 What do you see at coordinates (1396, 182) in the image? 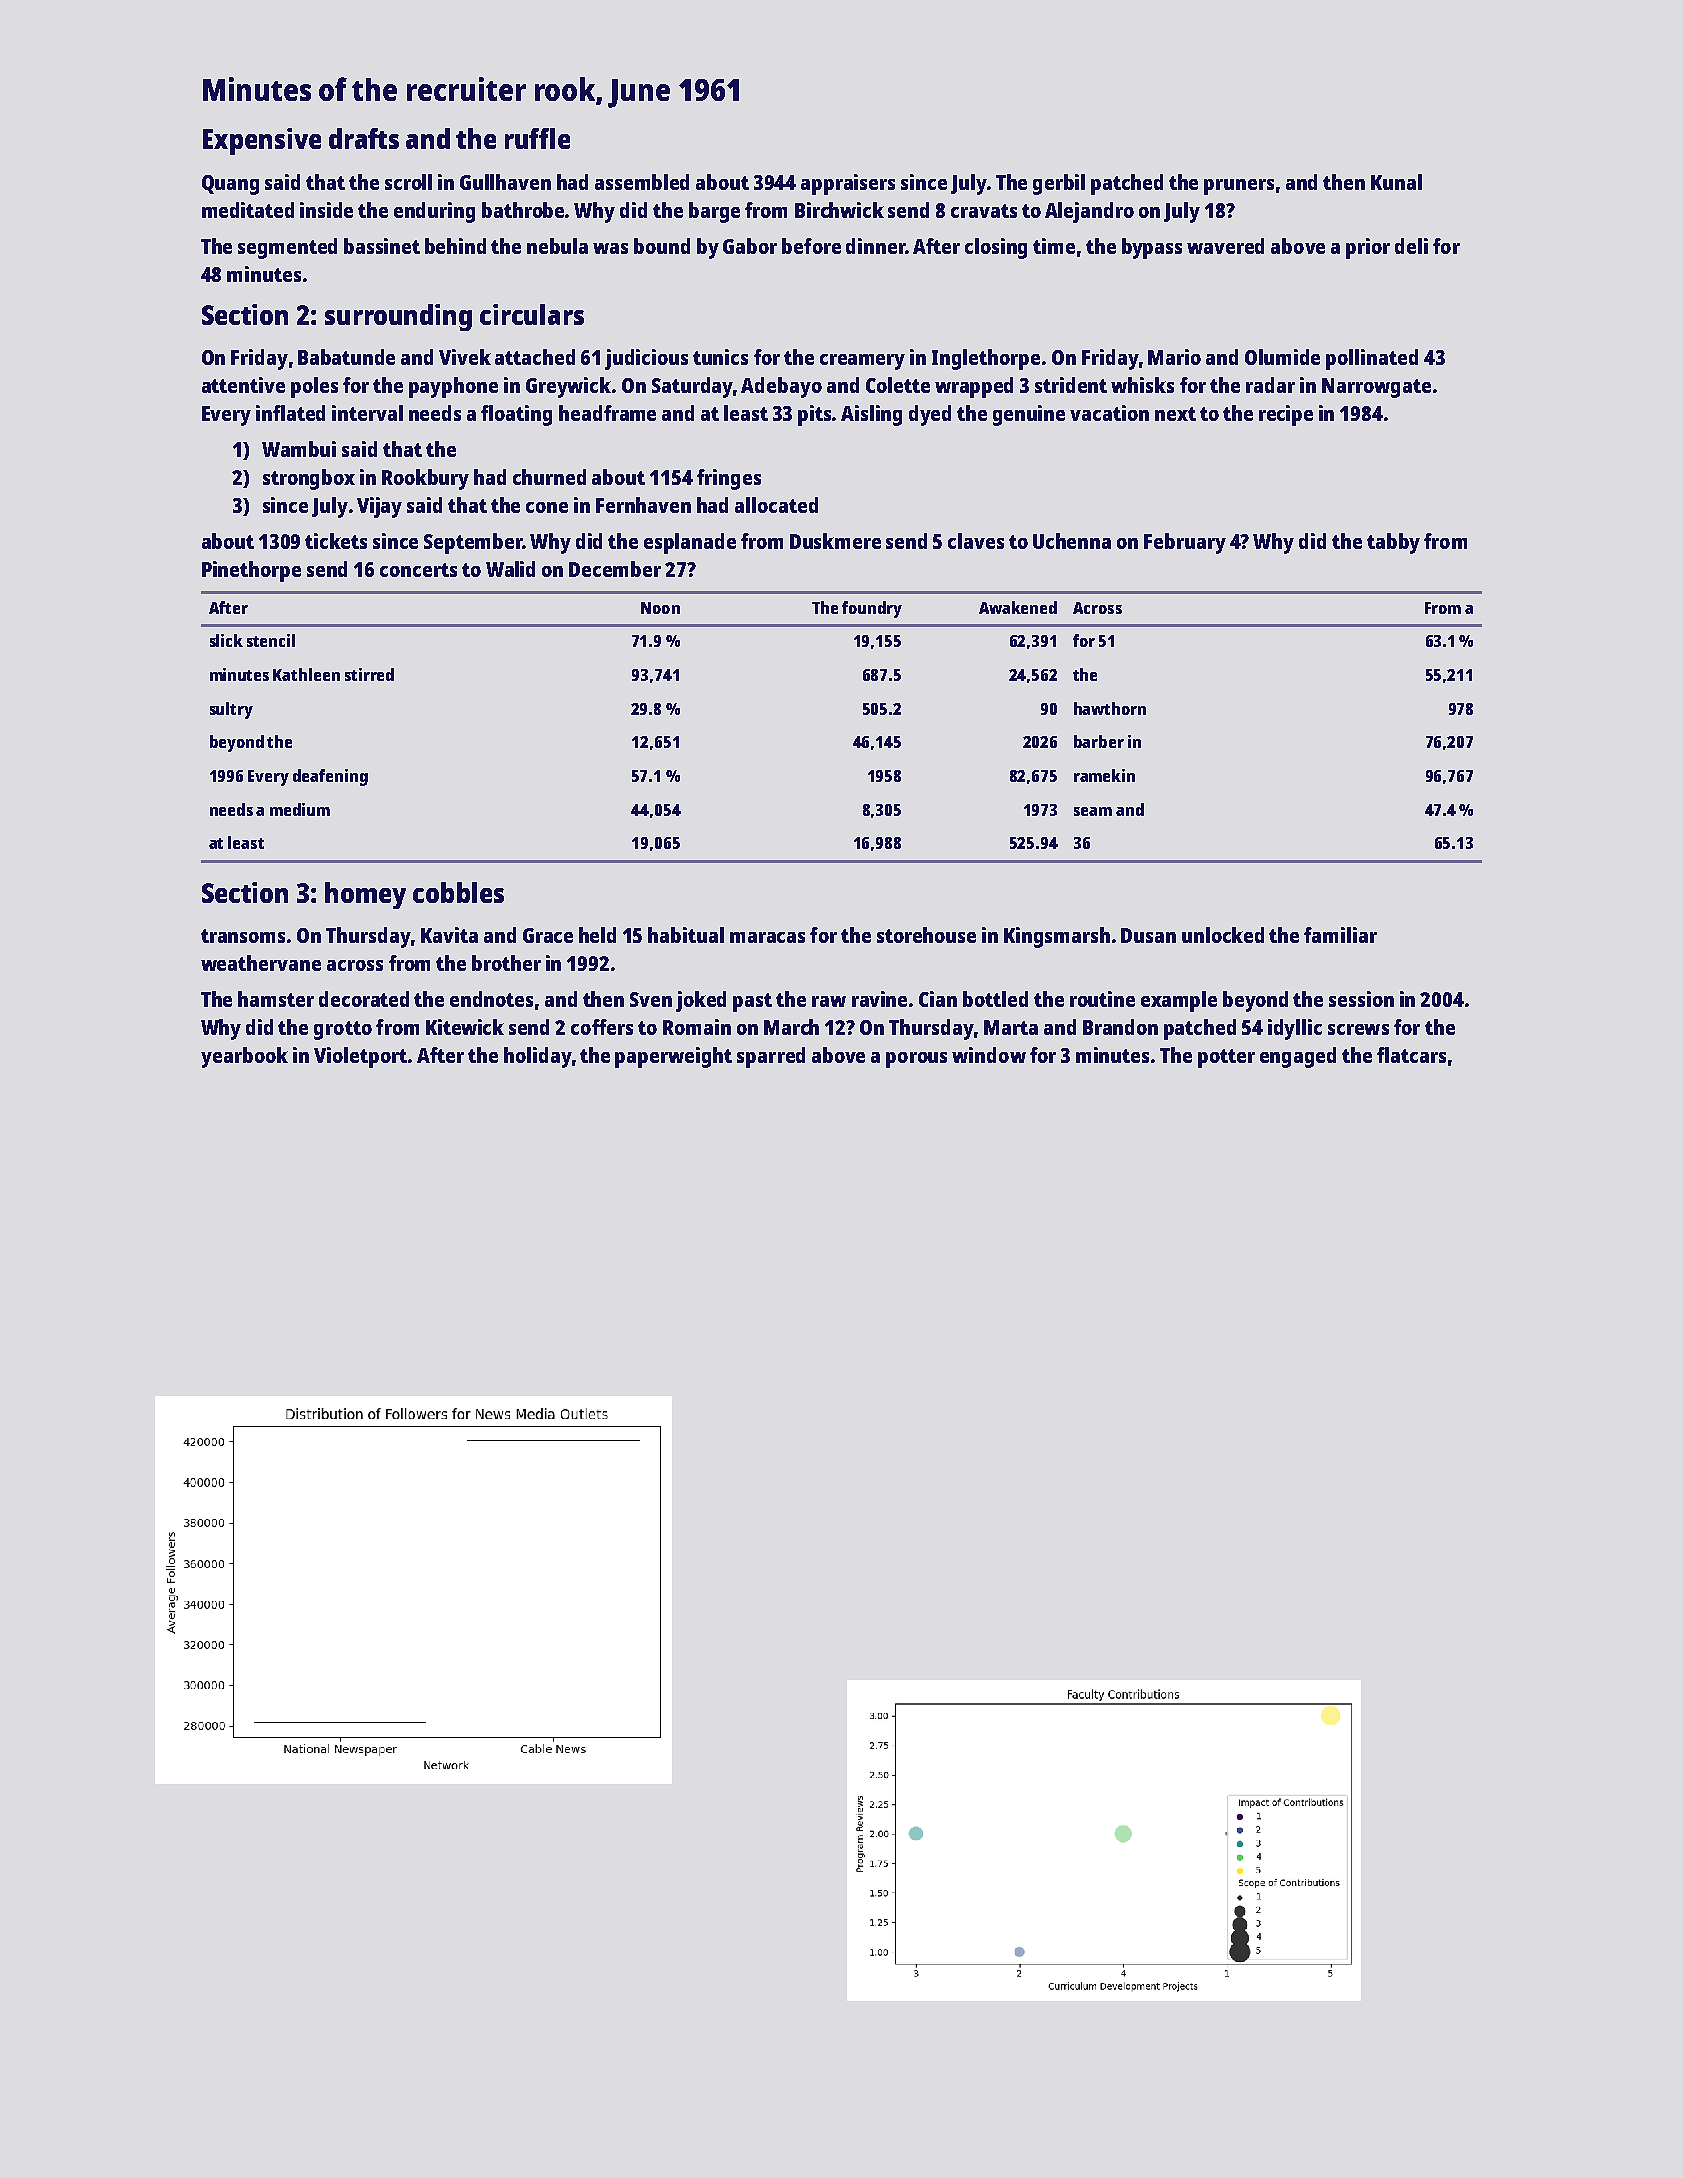
I see `Kunal` at bounding box center [1396, 182].
